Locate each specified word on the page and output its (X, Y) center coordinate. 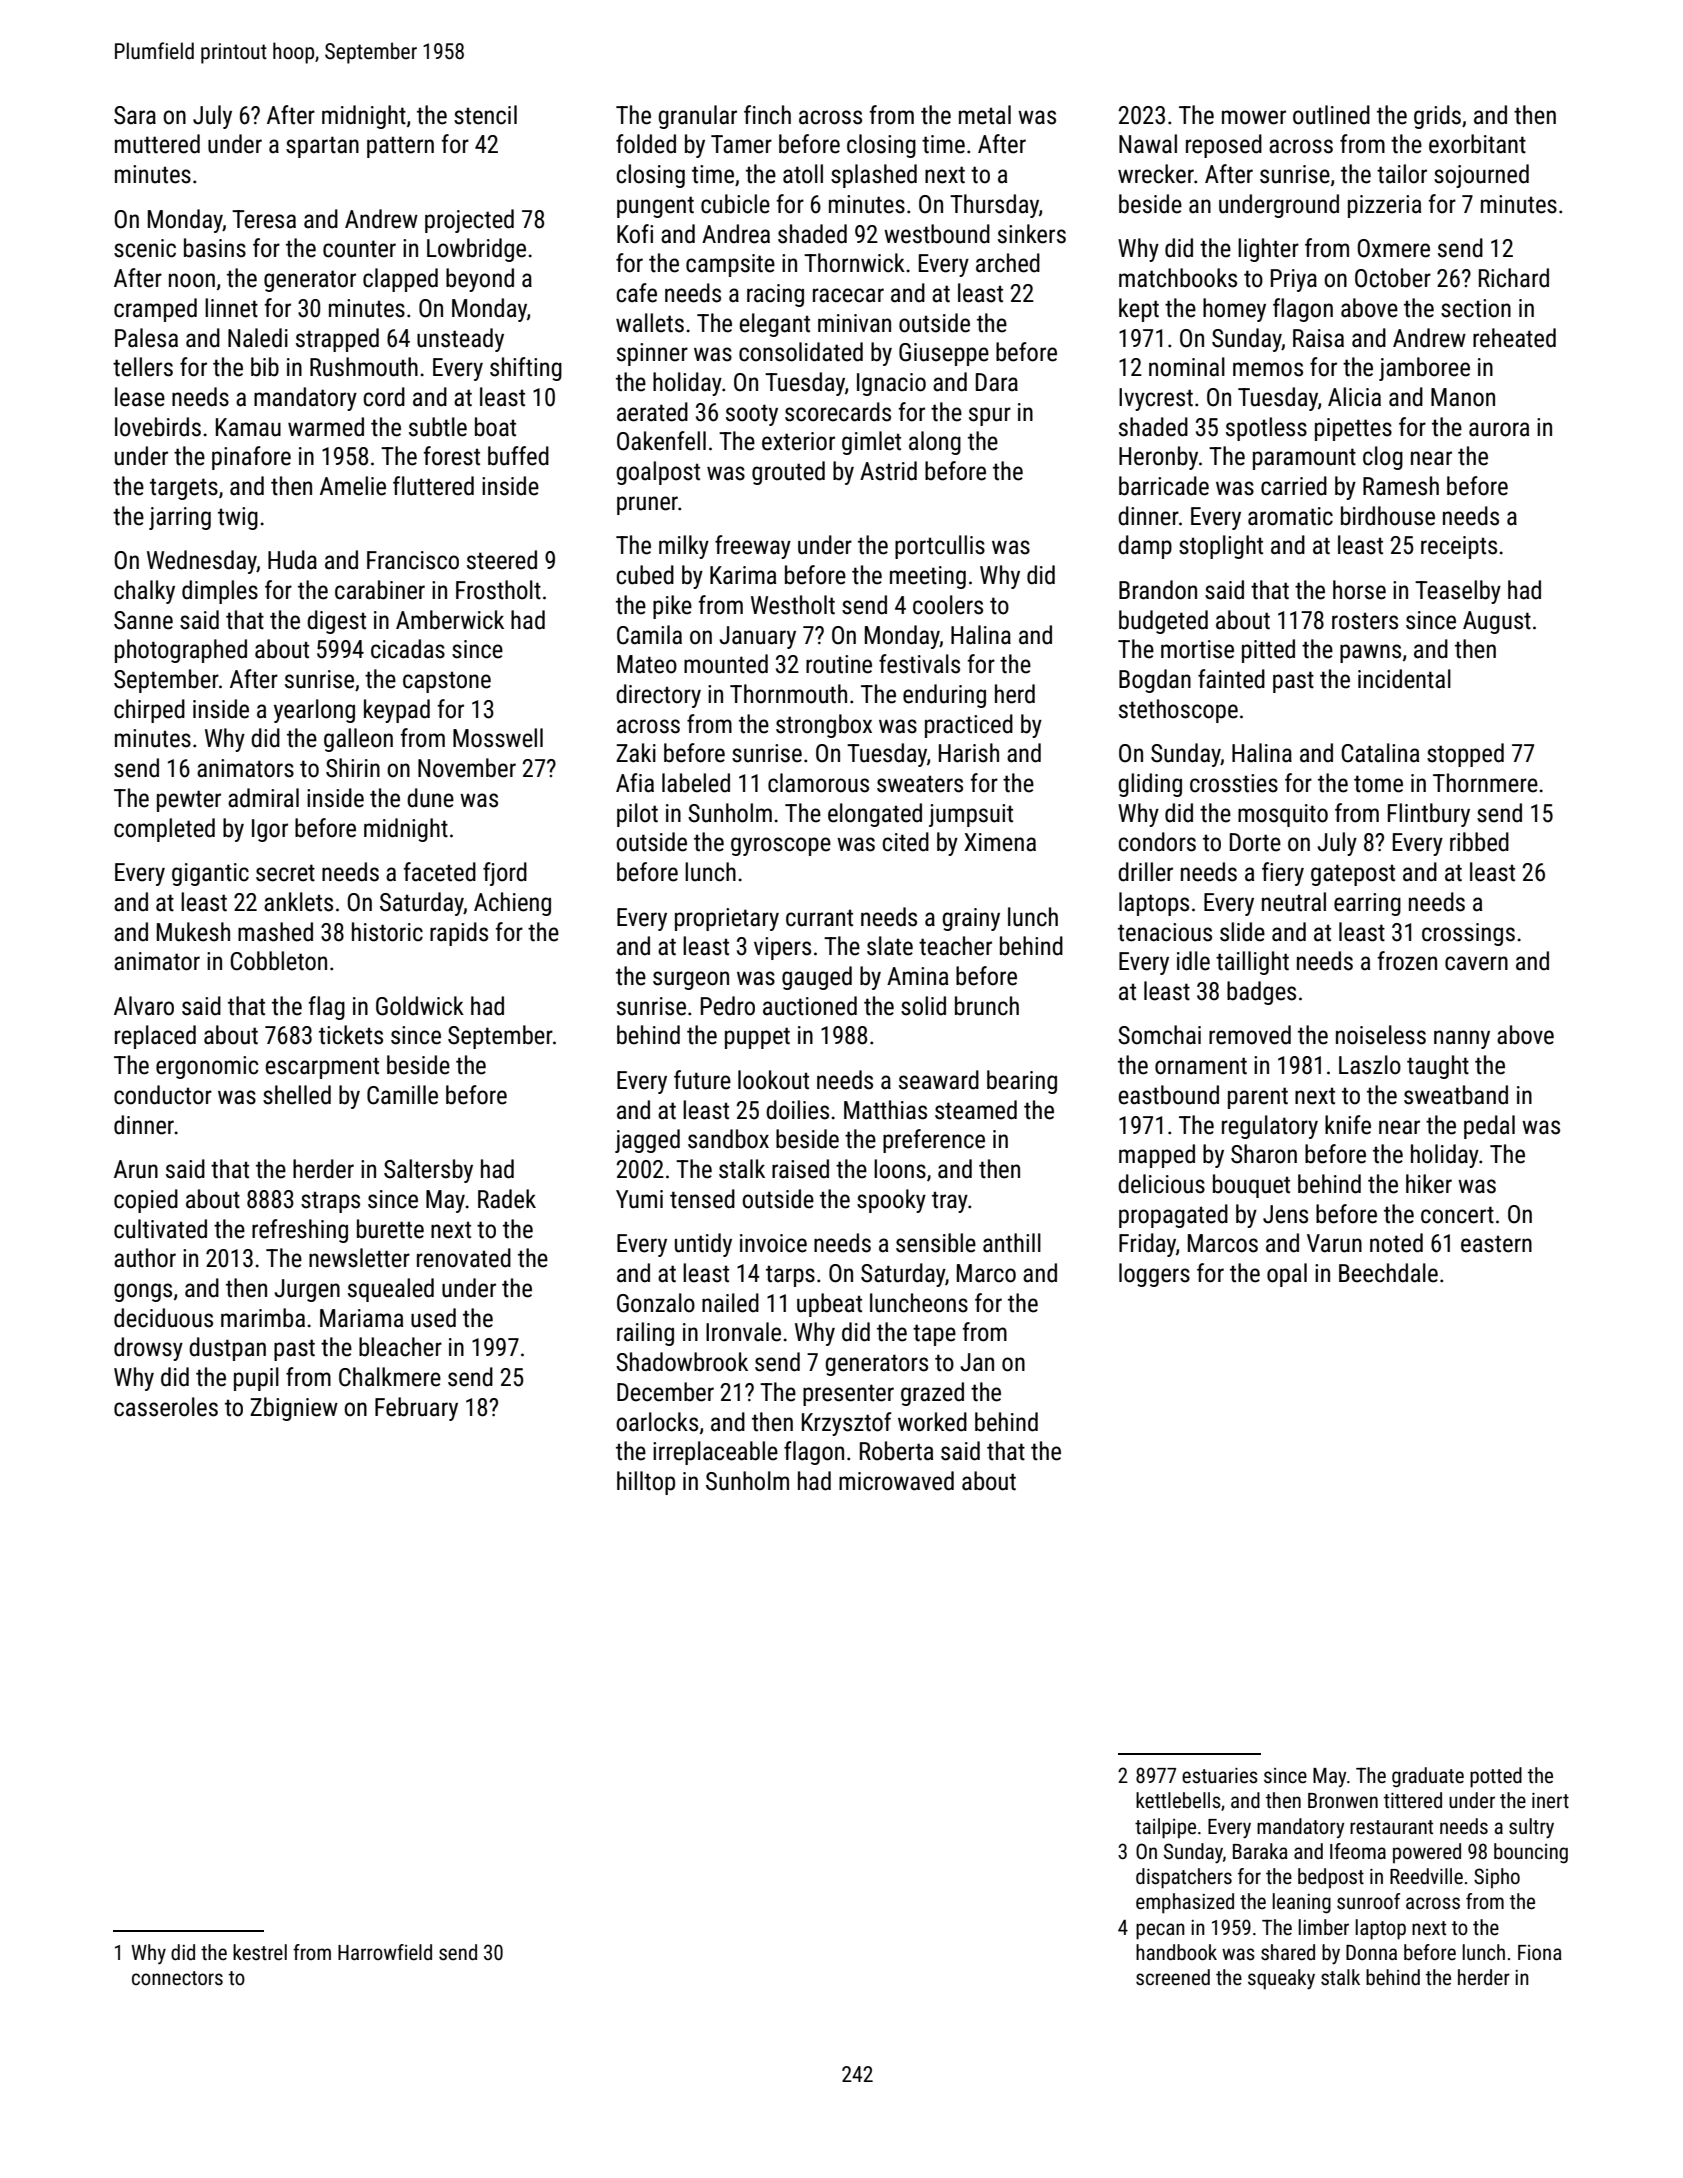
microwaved (896, 1481)
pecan (1160, 1931)
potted (1496, 1777)
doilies (797, 1110)
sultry (1531, 1828)
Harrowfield (385, 1952)
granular (697, 117)
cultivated (160, 1229)
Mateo (647, 664)
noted (1396, 1243)
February (416, 1409)
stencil (485, 115)
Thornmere (1485, 783)
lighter (1268, 250)
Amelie (353, 486)
